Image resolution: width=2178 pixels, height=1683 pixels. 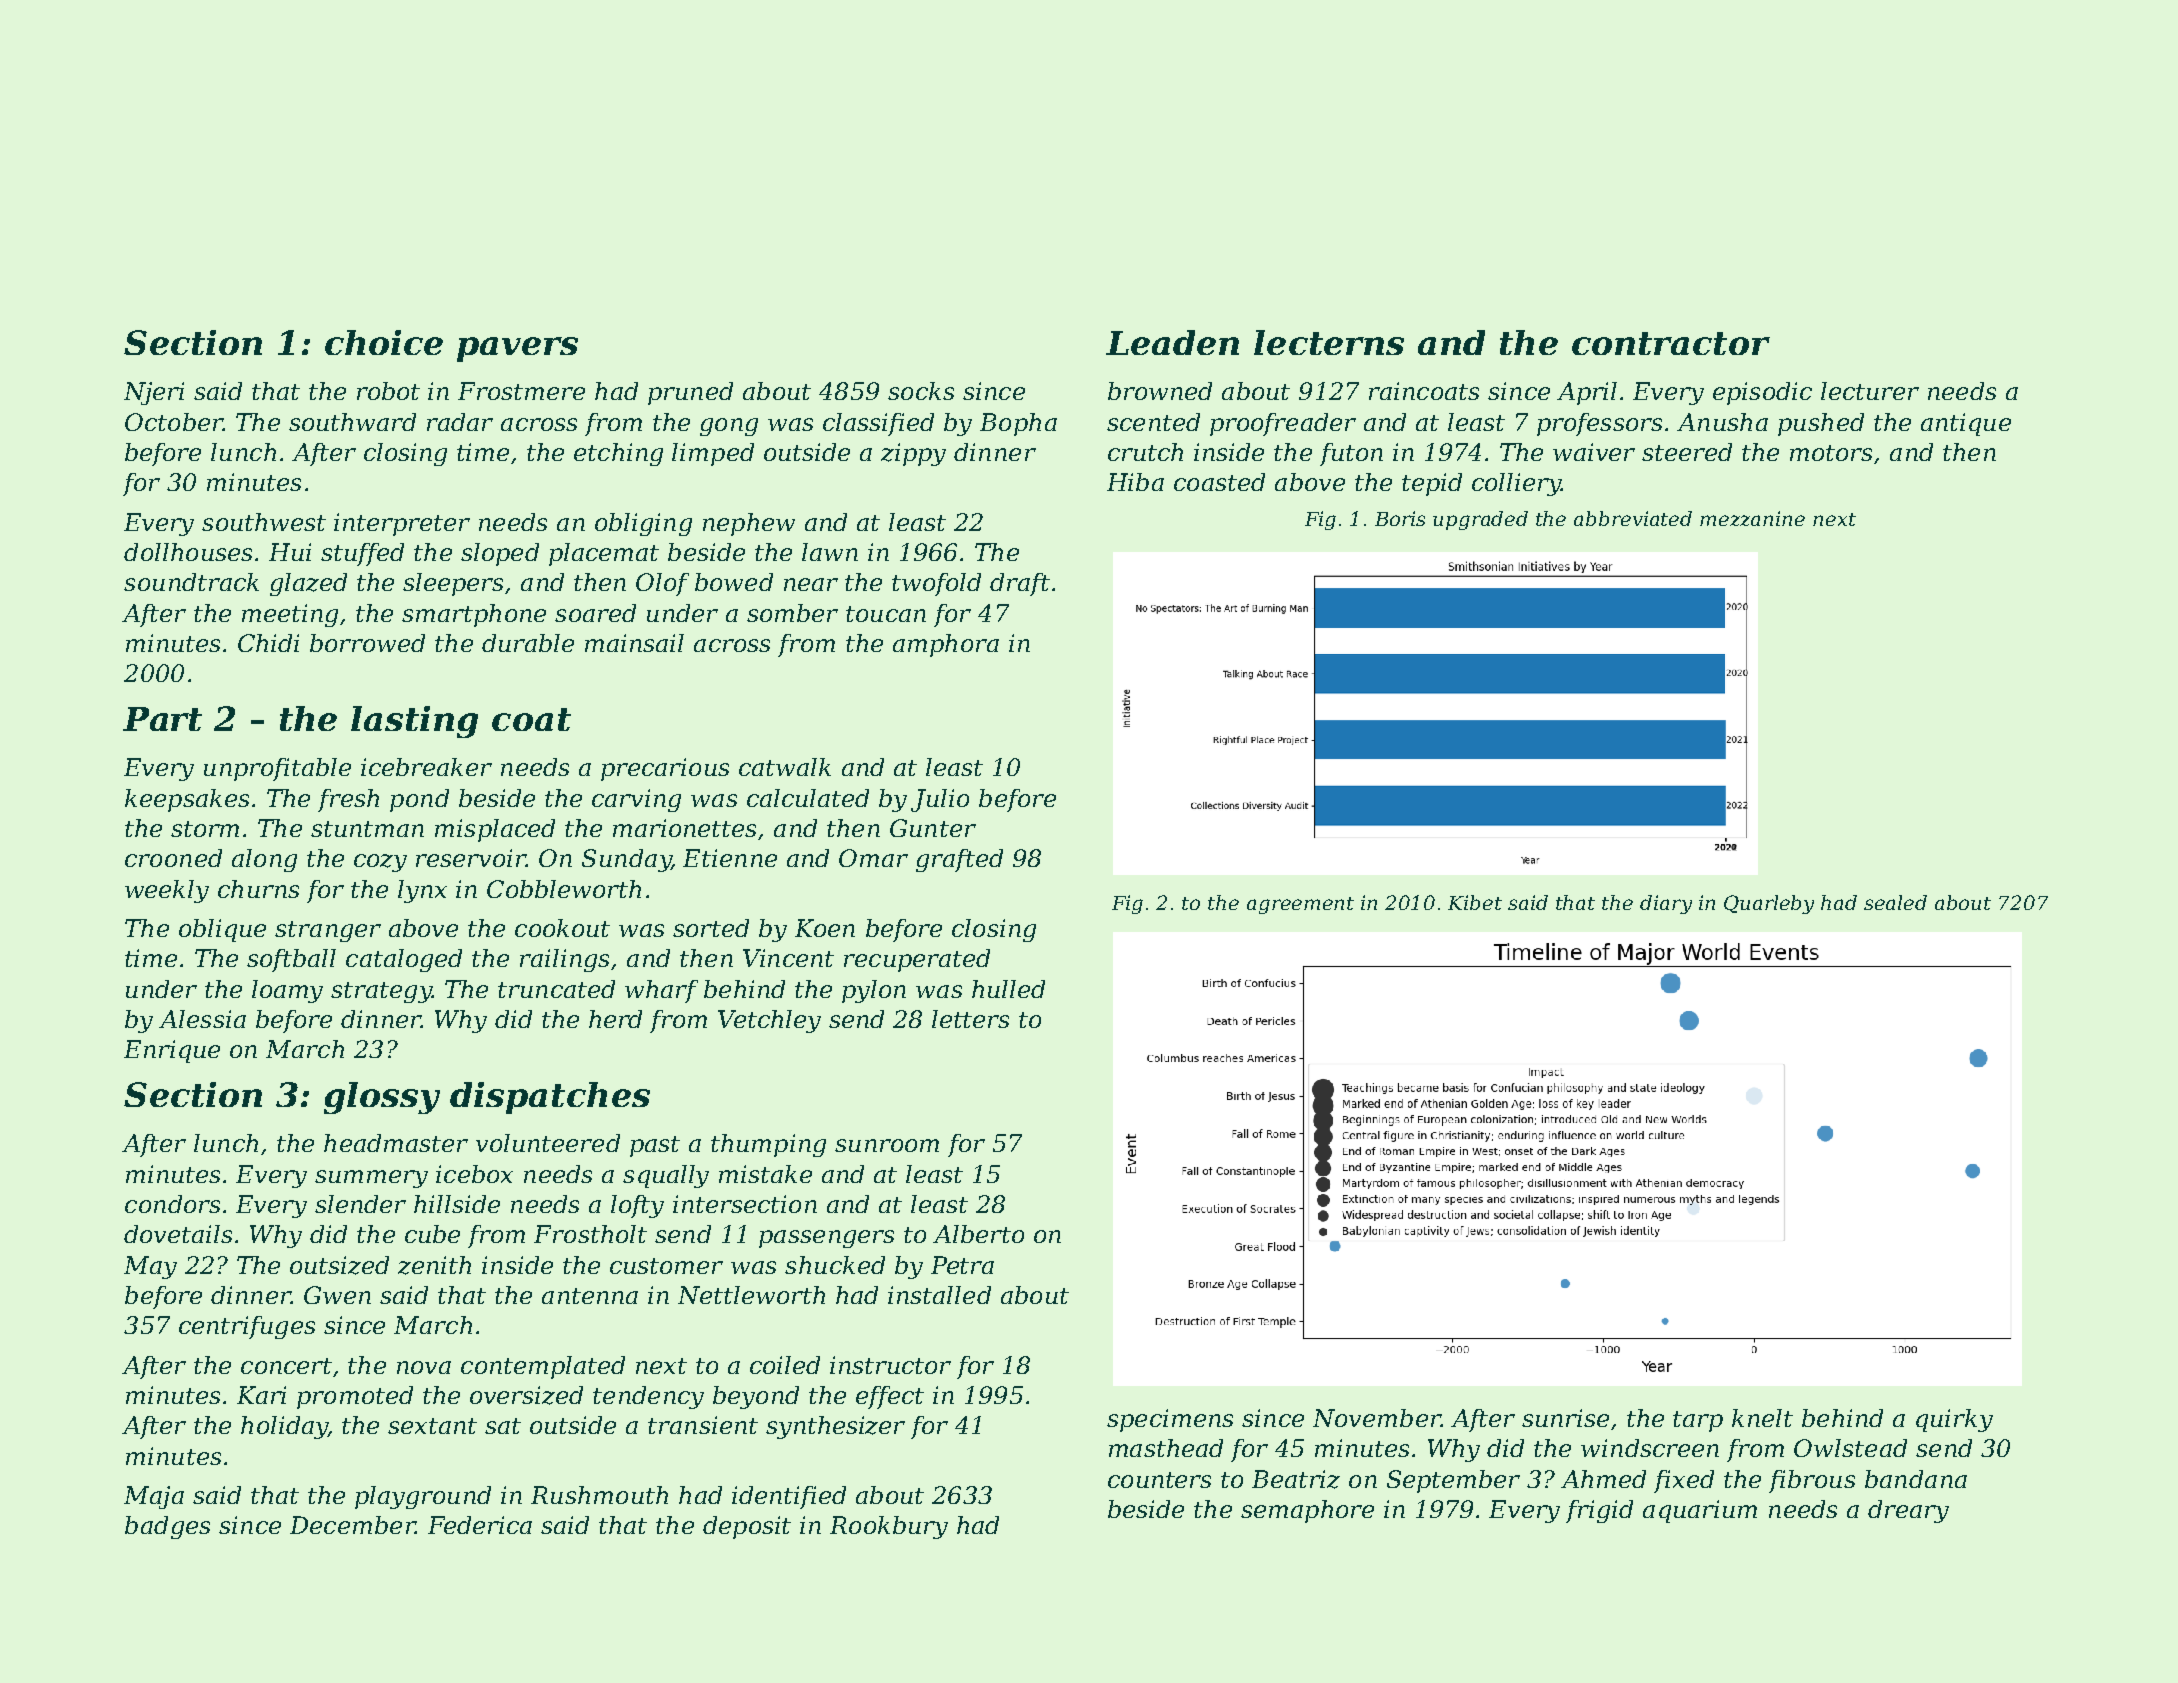 I want to click on Julio, so click(x=940, y=800).
